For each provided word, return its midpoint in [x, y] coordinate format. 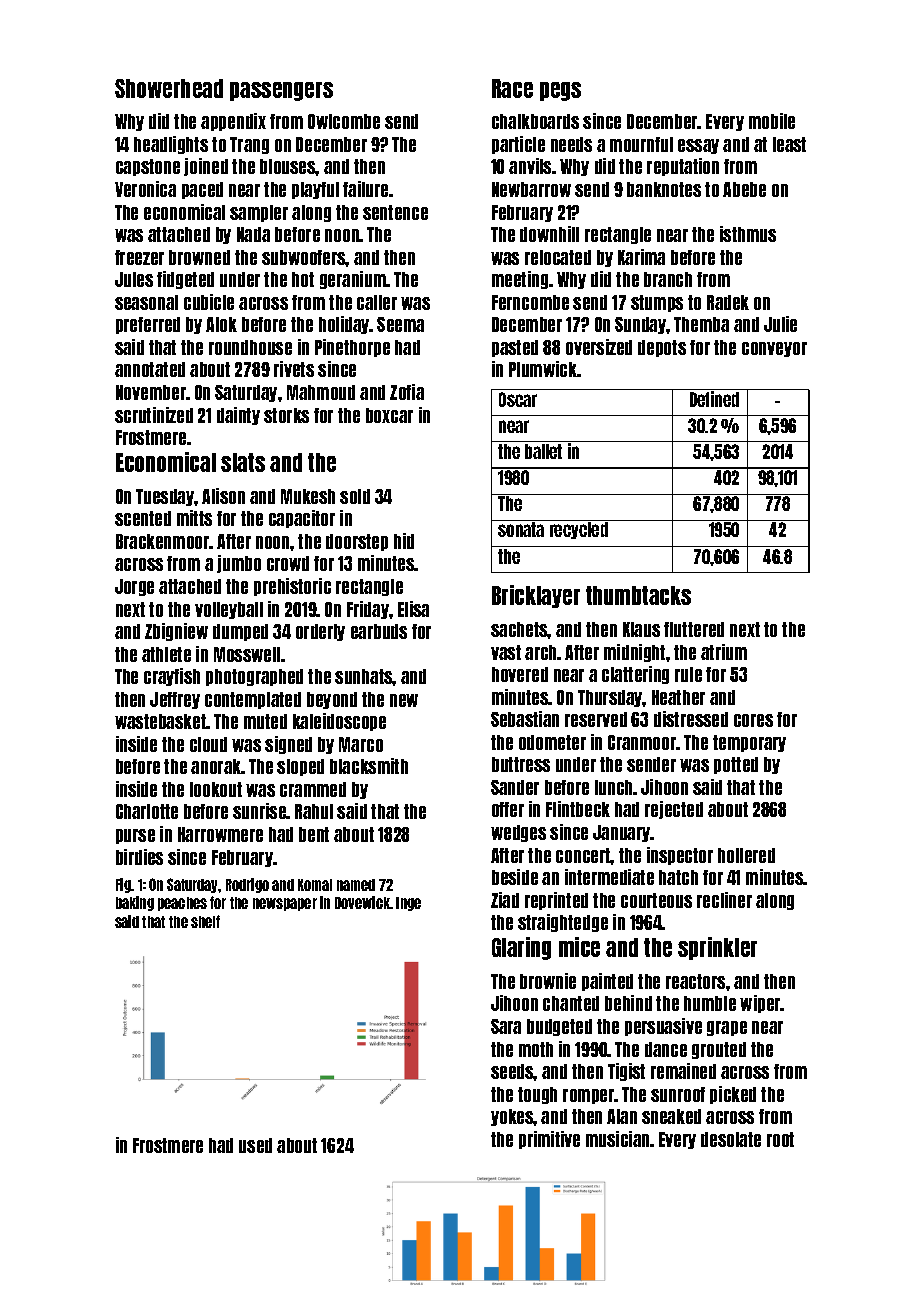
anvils [530, 166]
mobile [772, 121]
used [255, 1145]
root [780, 1139]
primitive [549, 1140]
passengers [281, 91]
